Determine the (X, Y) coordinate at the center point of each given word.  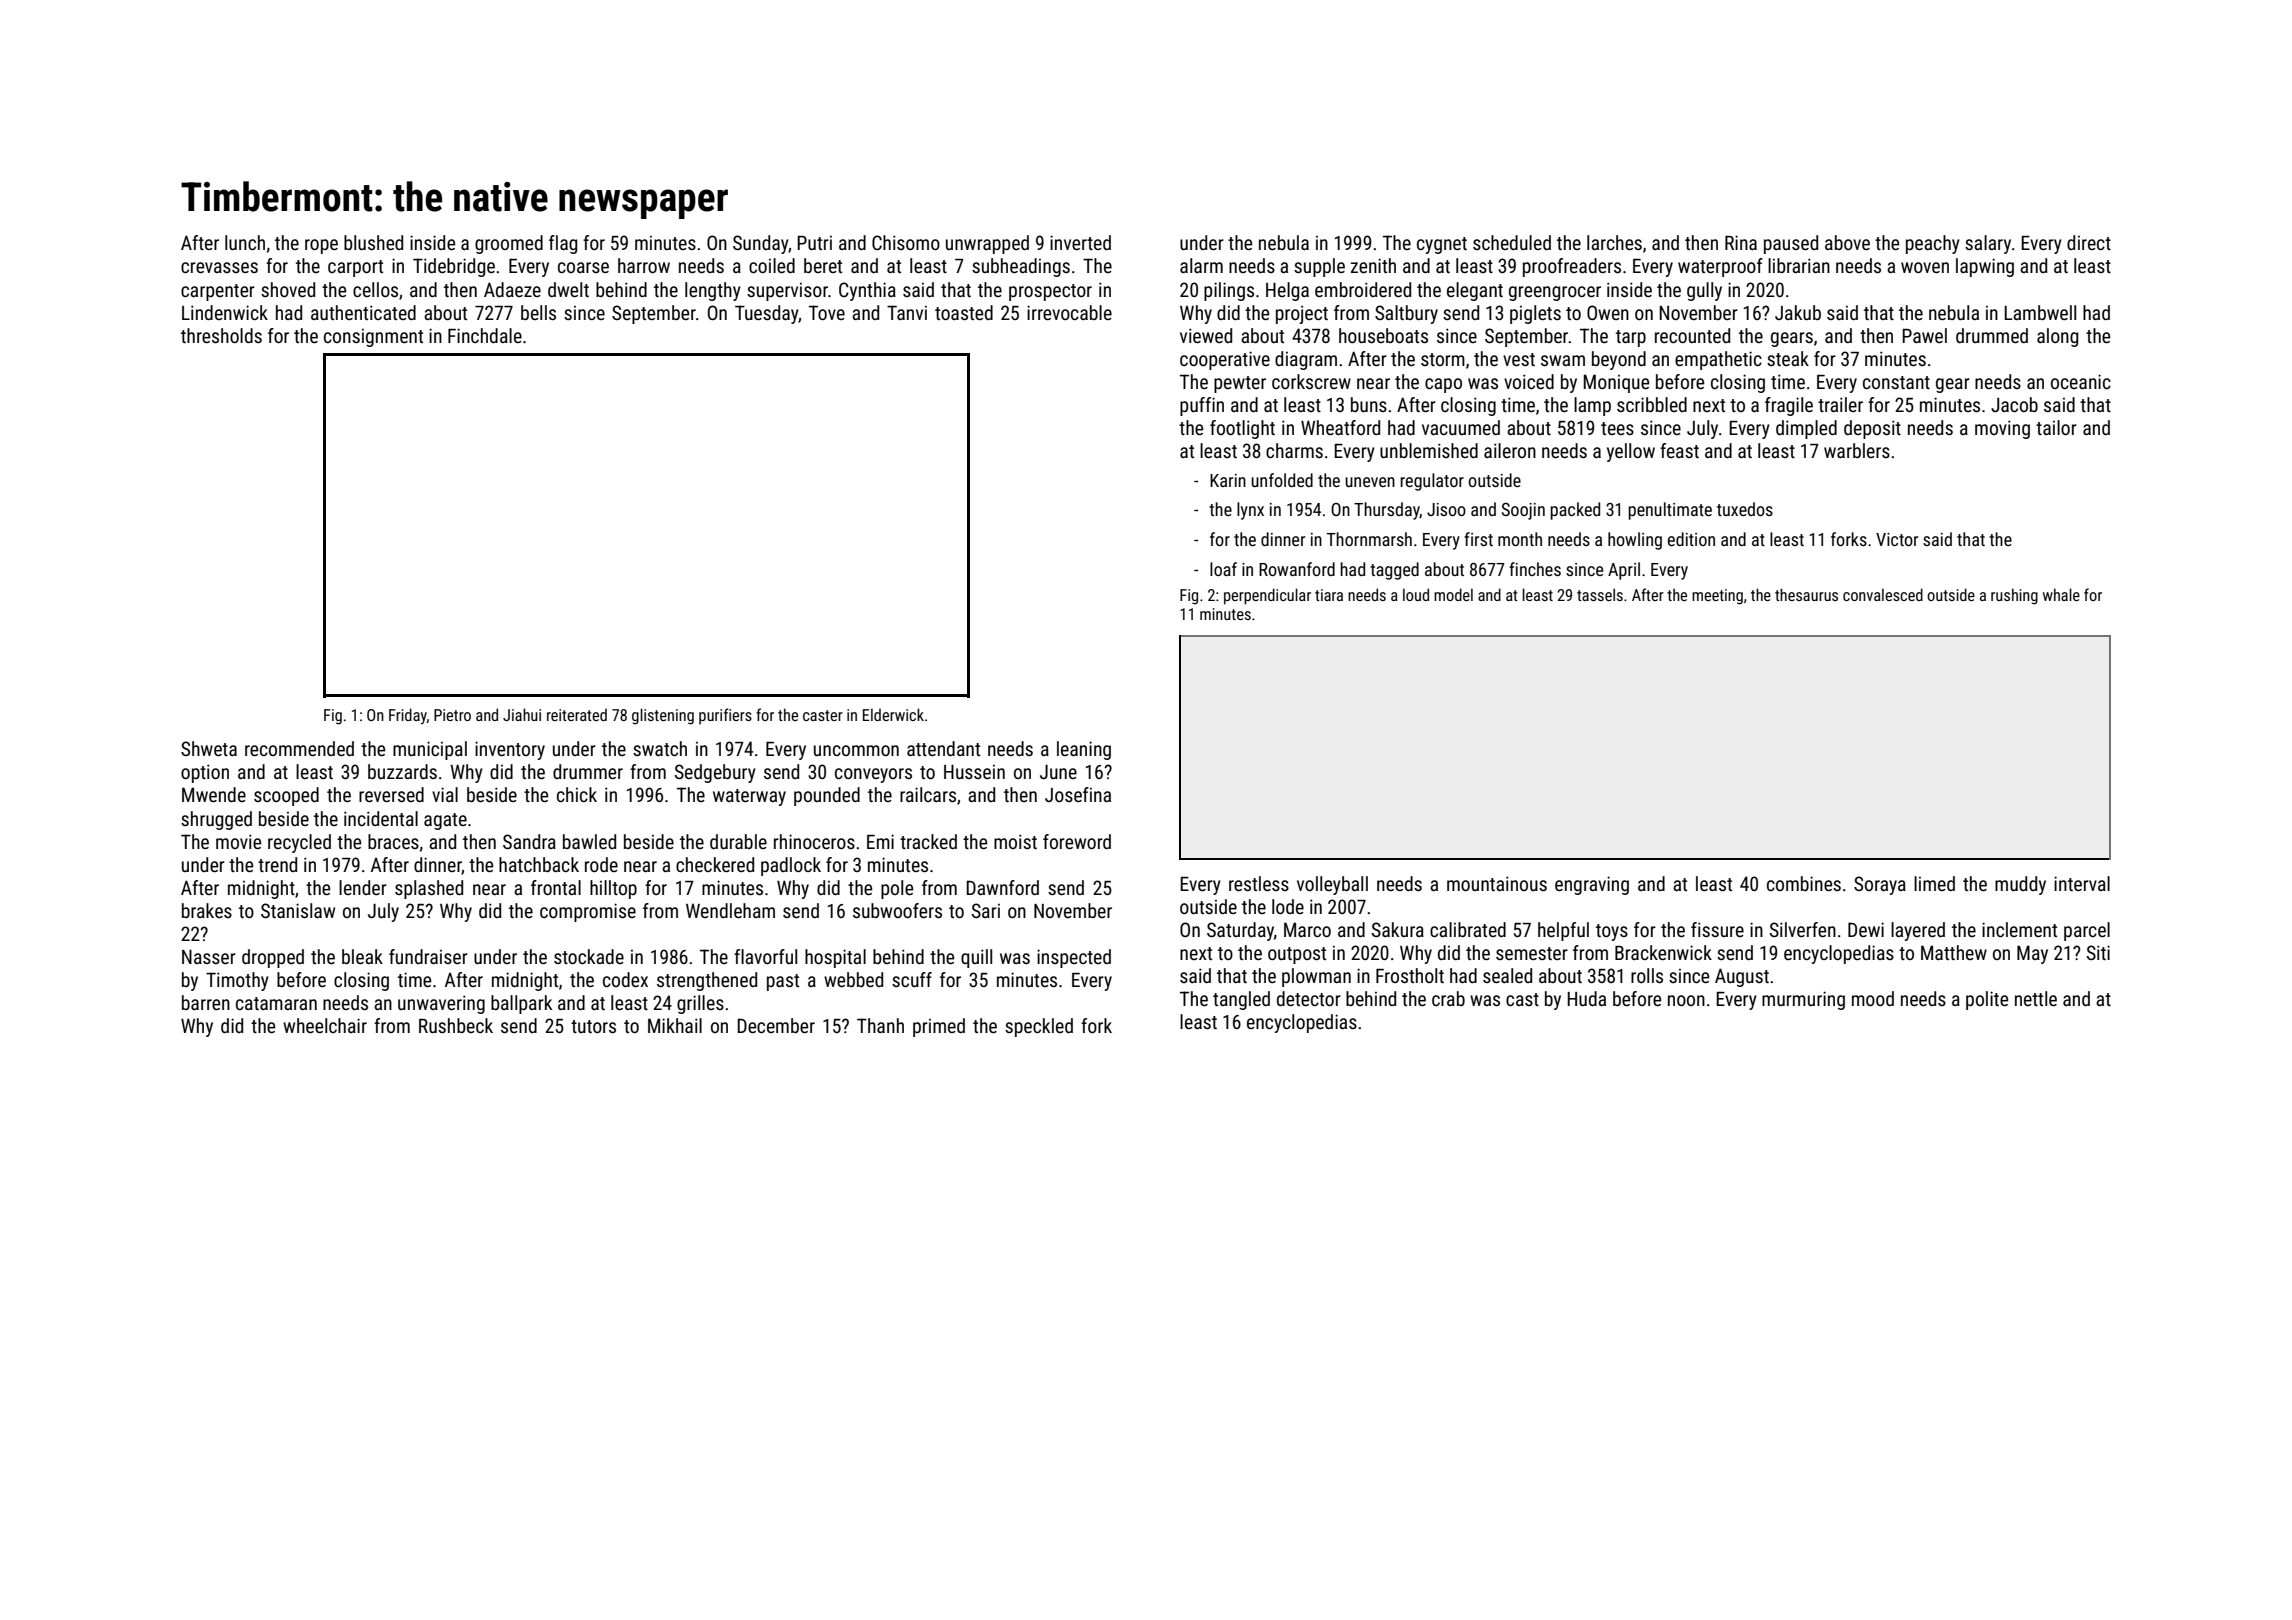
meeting (1717, 597)
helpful (1563, 931)
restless (1259, 883)
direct (2089, 242)
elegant (1475, 291)
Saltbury (1406, 314)
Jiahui (522, 714)
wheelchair (325, 1025)
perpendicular (1267, 596)
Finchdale (485, 335)
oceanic (2081, 381)
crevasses (219, 267)
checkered (715, 864)
